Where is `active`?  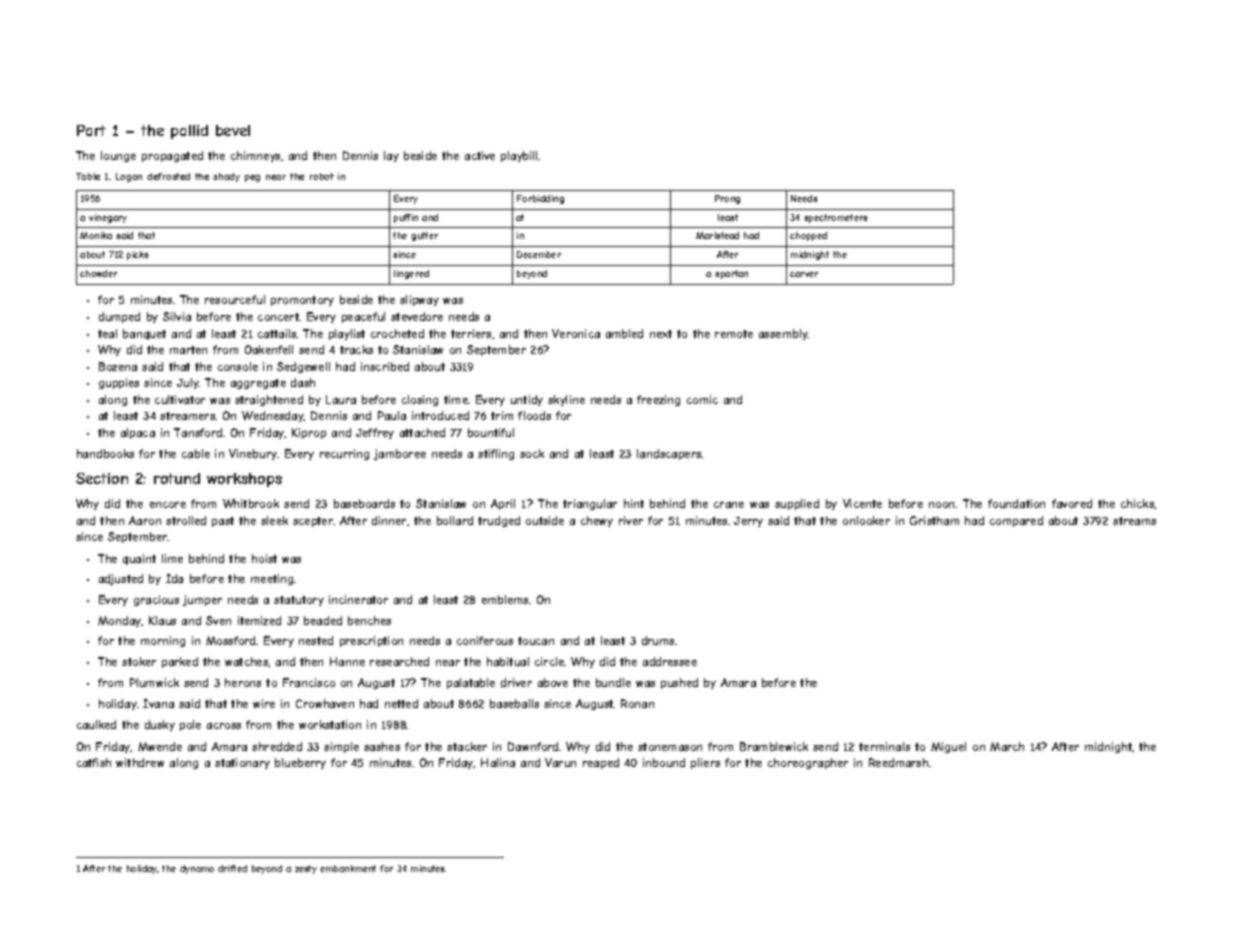 active is located at coordinates (480, 155).
